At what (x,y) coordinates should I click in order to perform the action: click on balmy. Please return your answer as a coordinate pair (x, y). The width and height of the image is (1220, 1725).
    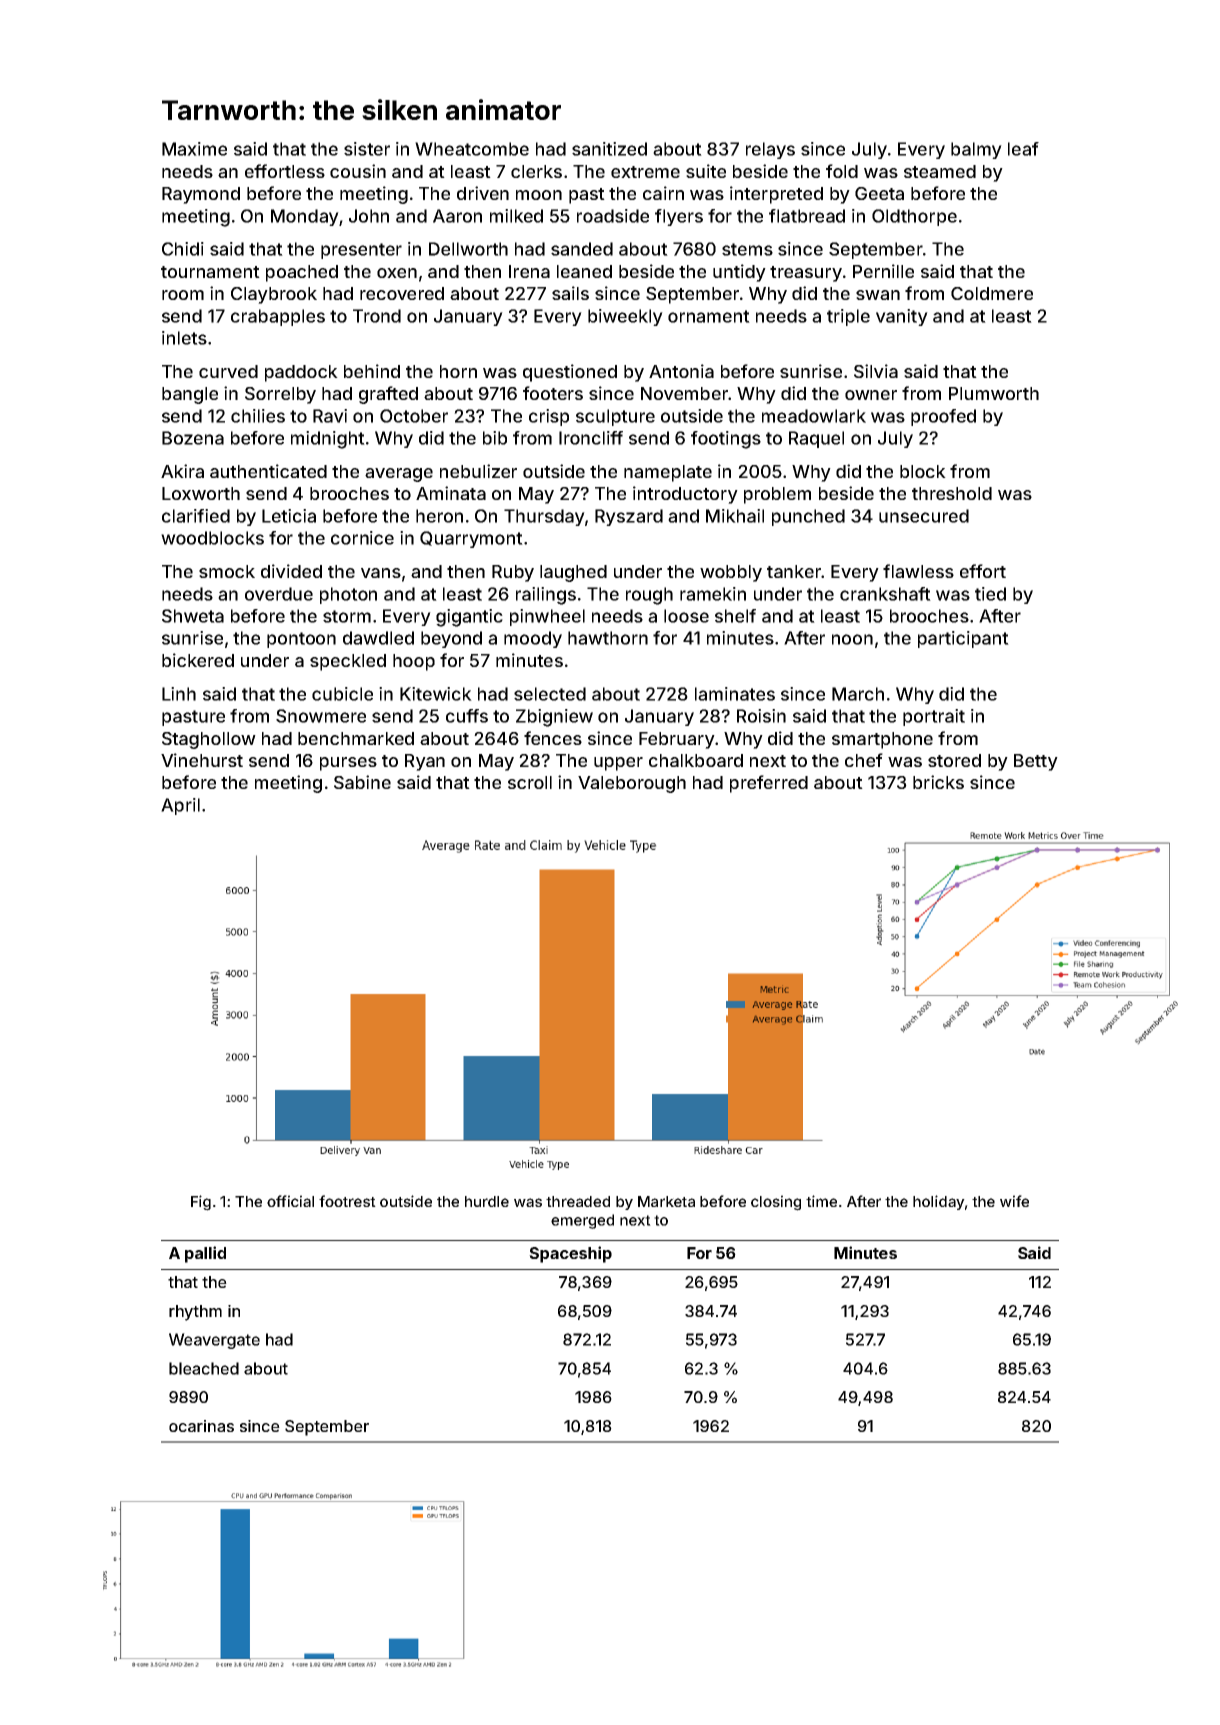
    Looking at the image, I should click on (976, 150).
